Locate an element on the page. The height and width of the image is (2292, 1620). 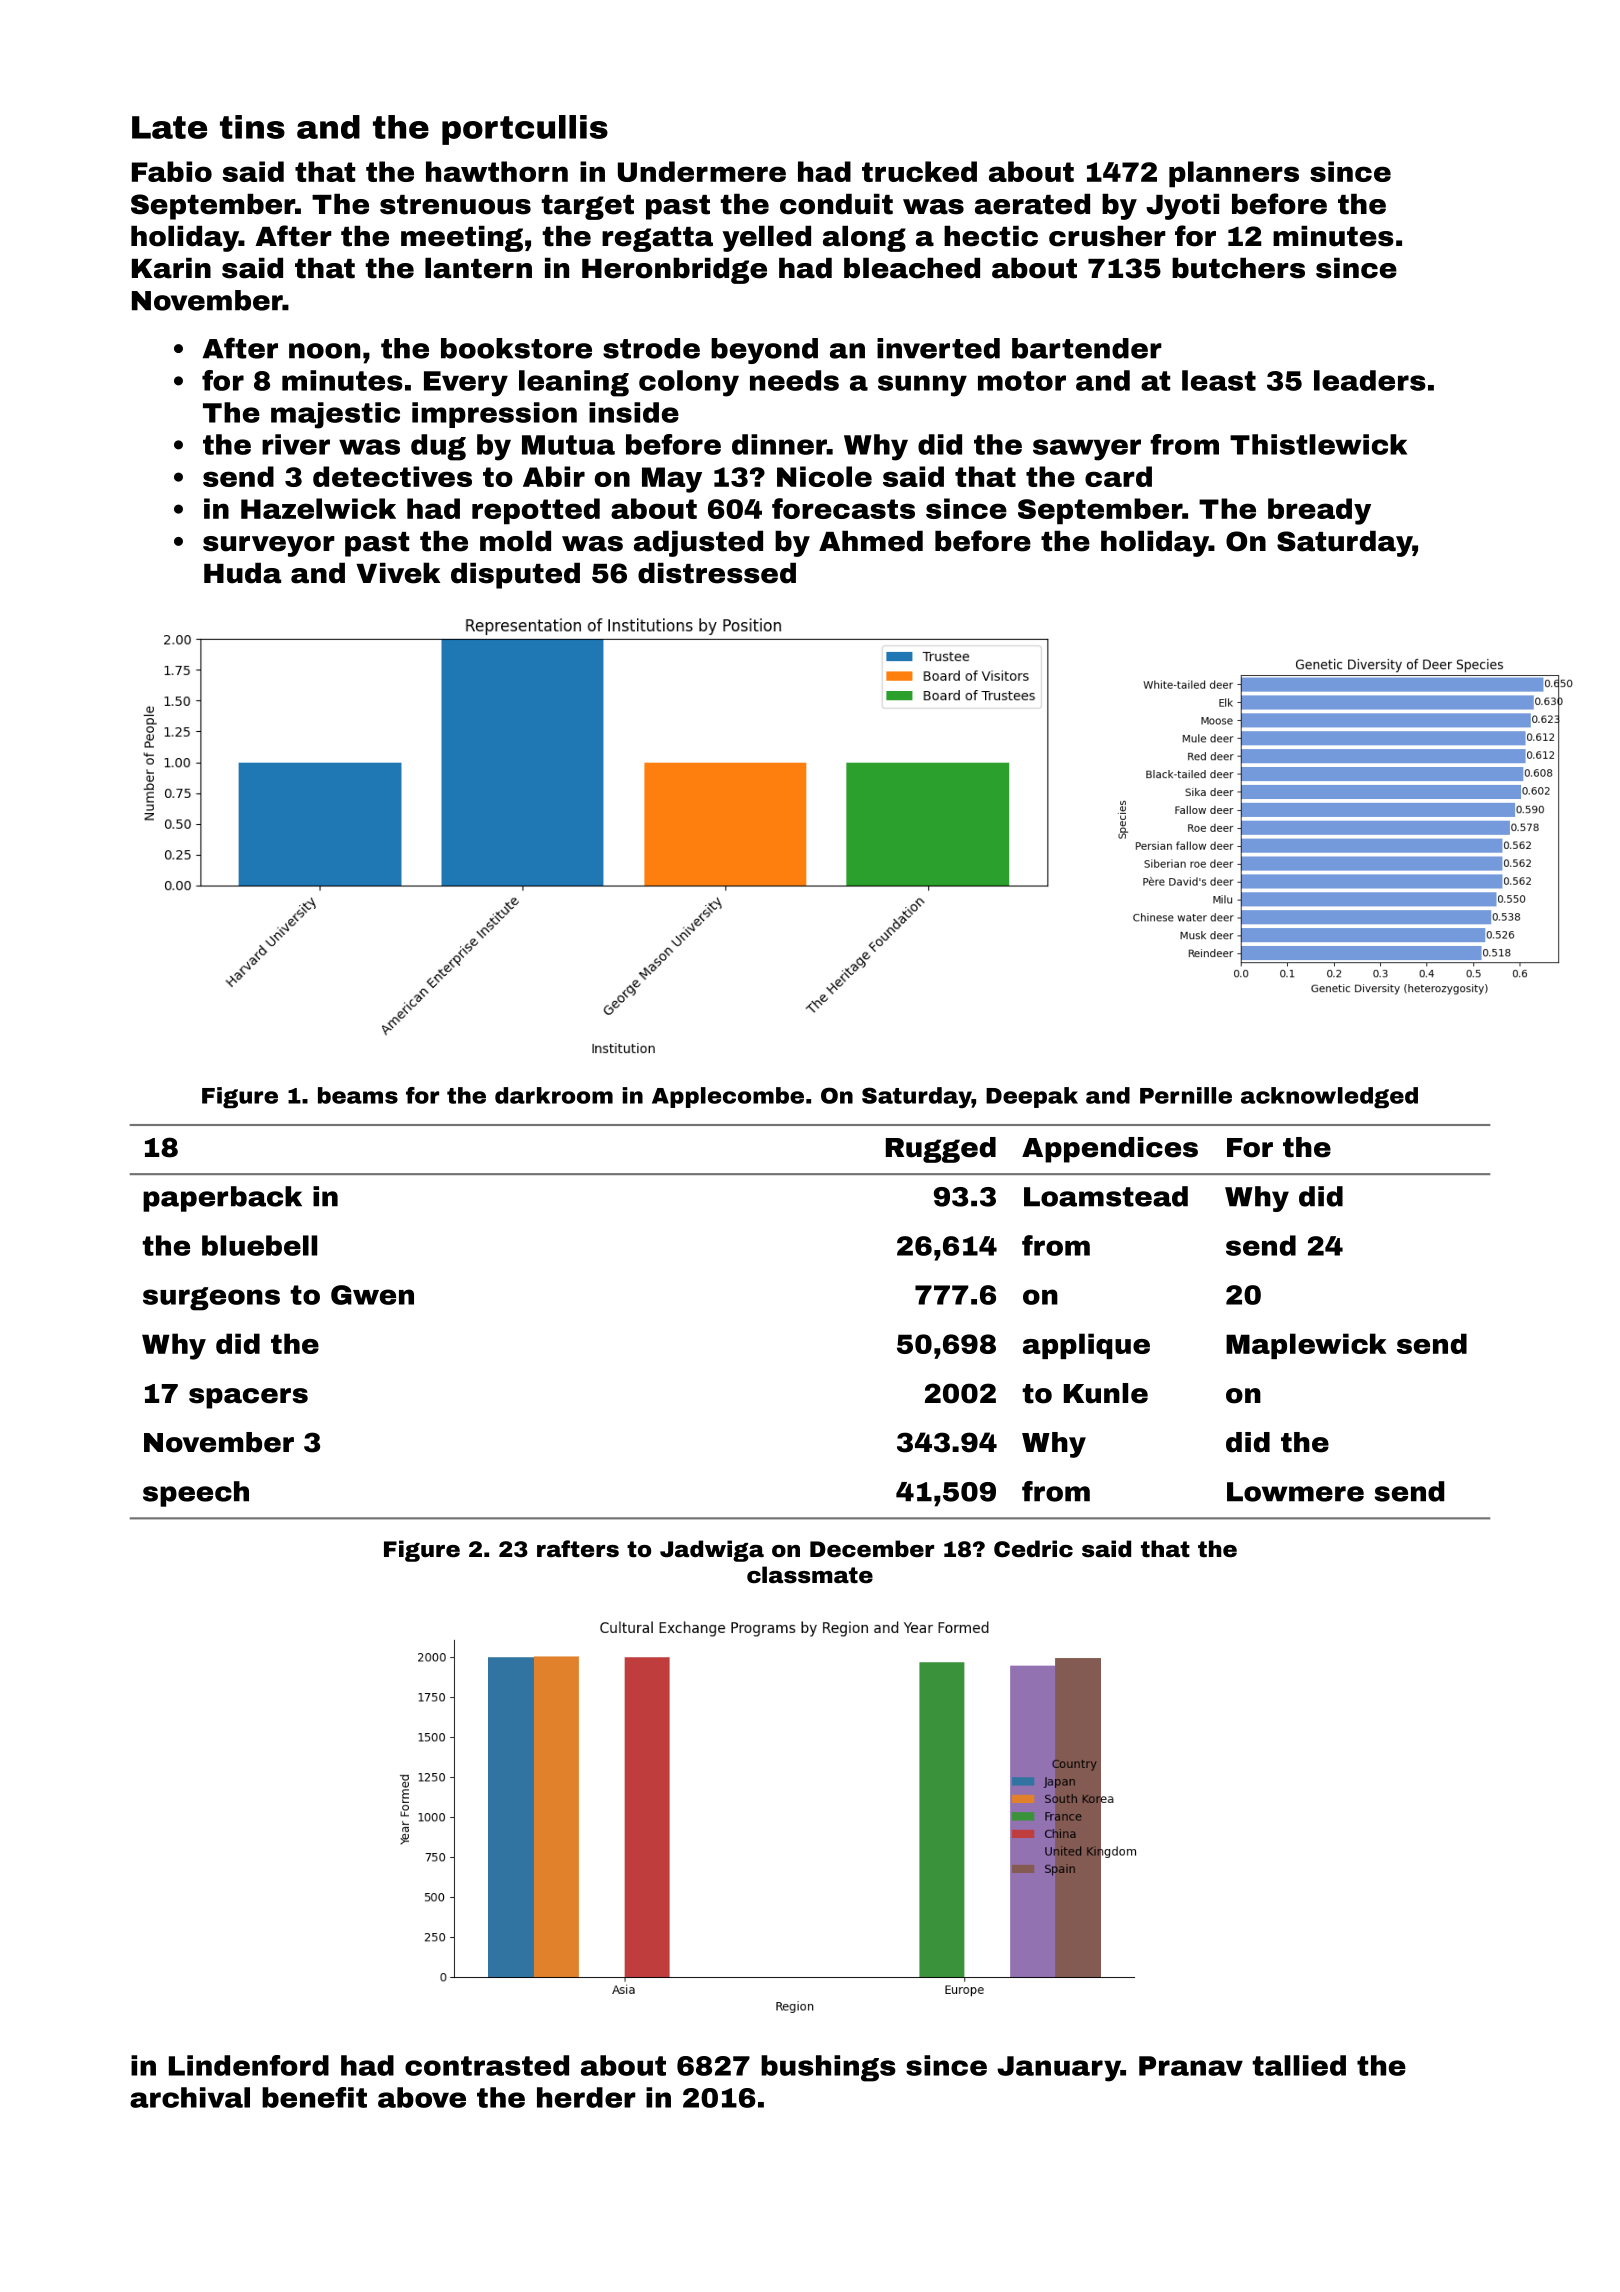
bready is located at coordinates (1319, 511).
